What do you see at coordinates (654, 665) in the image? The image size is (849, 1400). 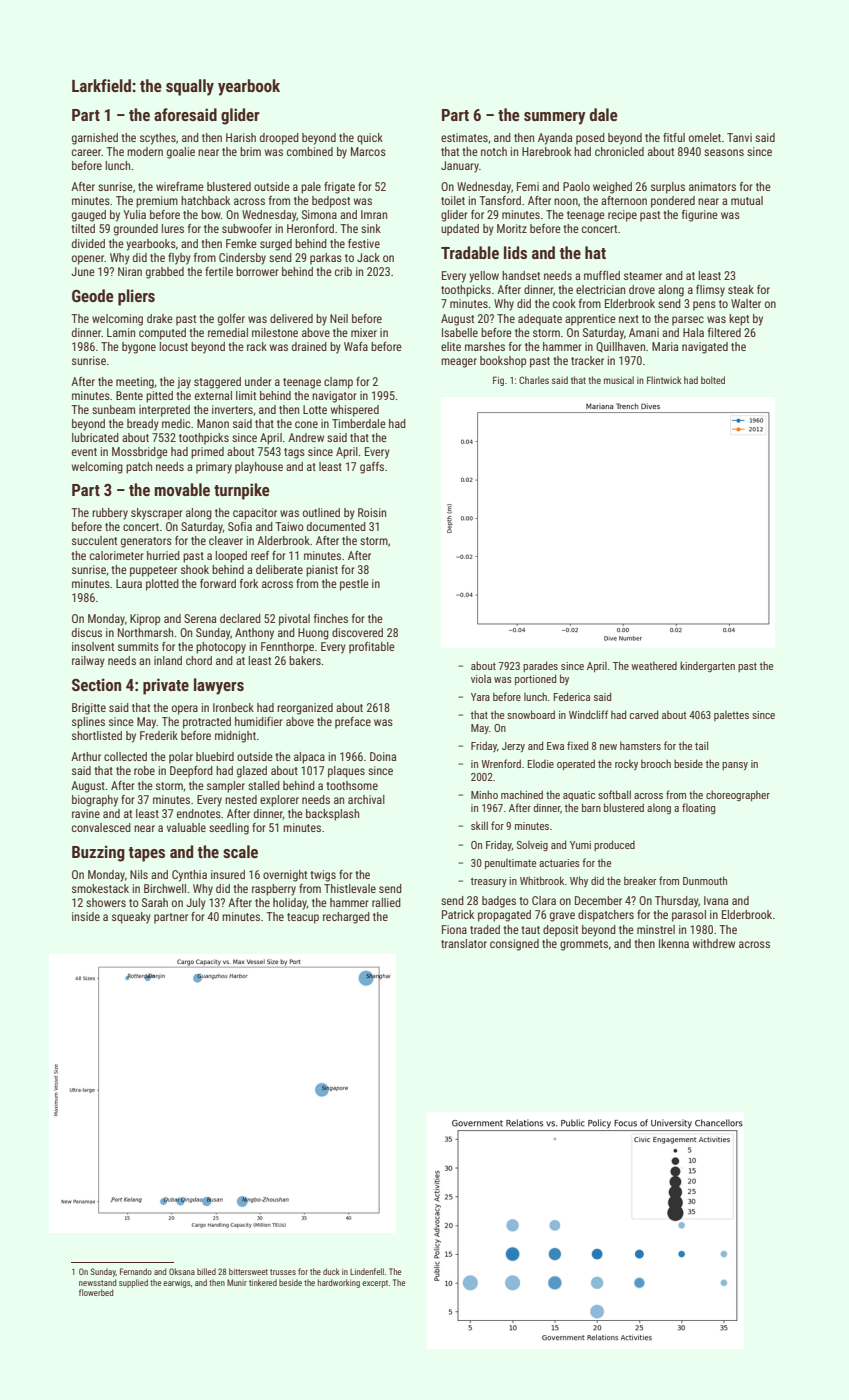 I see `weathered` at bounding box center [654, 665].
